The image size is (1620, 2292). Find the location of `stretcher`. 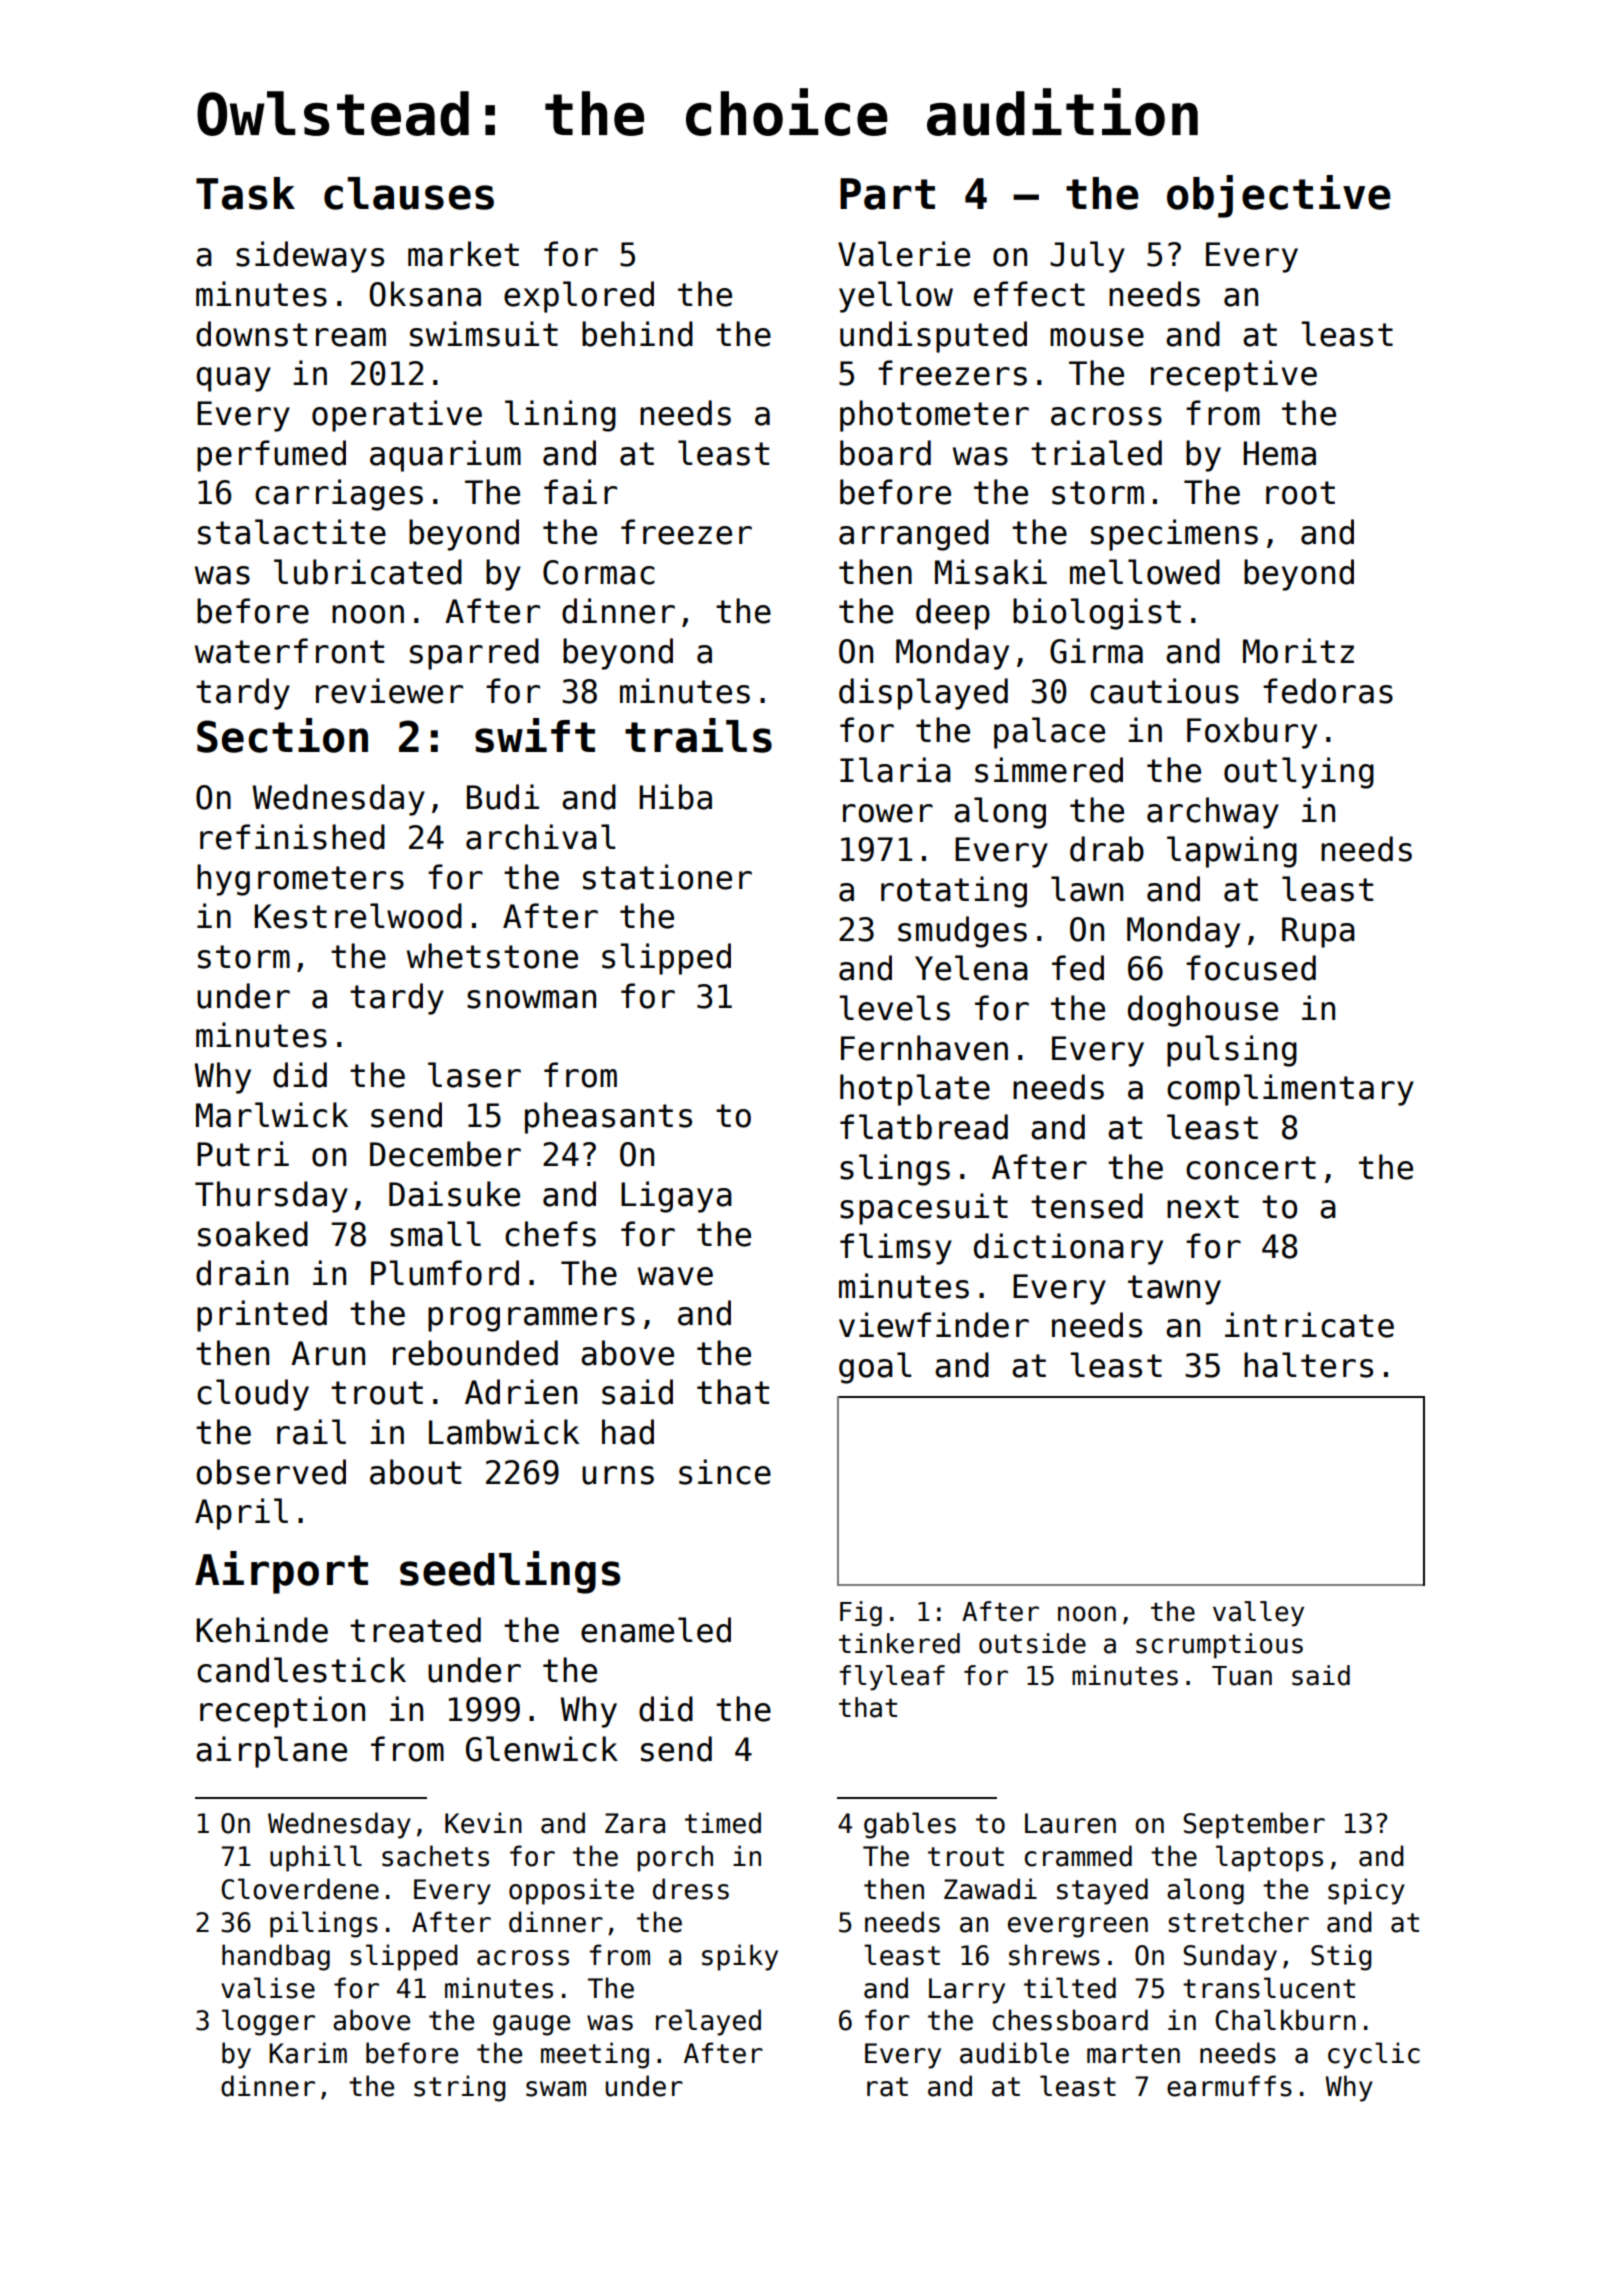

stretcher is located at coordinates (1238, 1922).
